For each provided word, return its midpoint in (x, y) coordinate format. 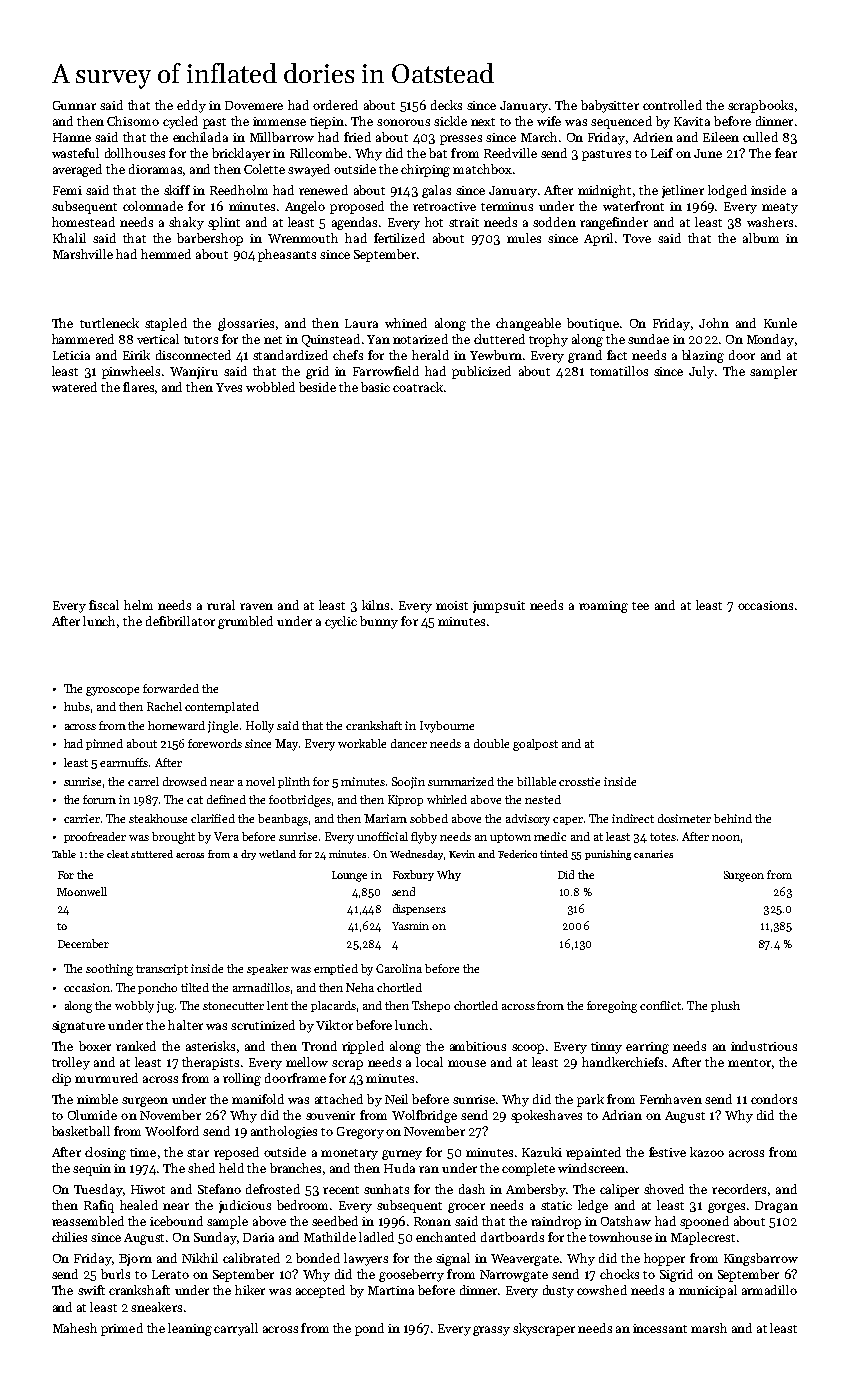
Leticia (71, 355)
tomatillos (619, 371)
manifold (258, 1099)
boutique (593, 324)
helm (138, 605)
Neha (360, 987)
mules (524, 238)
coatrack (418, 387)
